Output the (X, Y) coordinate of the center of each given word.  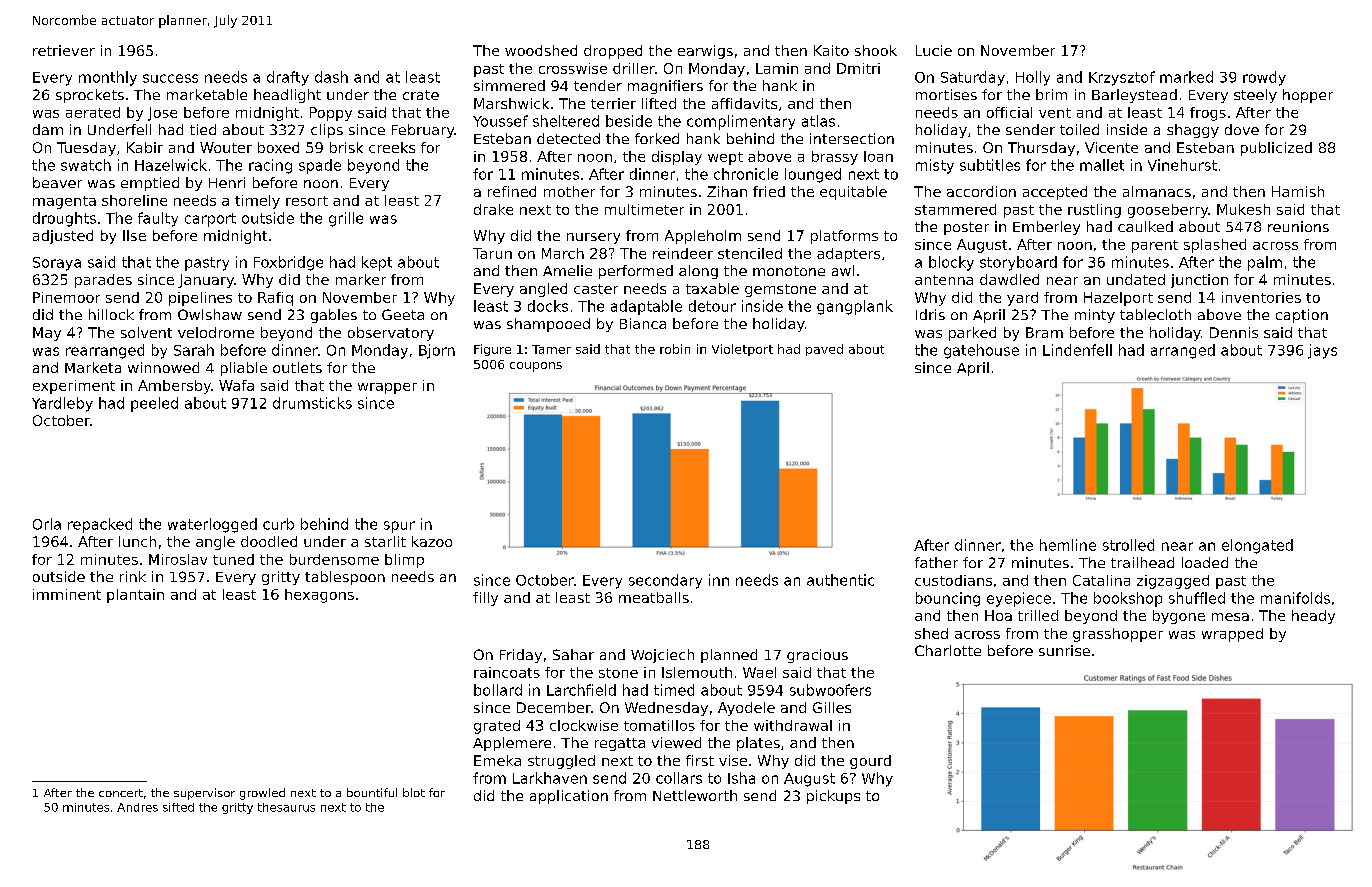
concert (121, 793)
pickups (833, 797)
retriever (64, 50)
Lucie (934, 50)
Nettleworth (695, 795)
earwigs (705, 52)
